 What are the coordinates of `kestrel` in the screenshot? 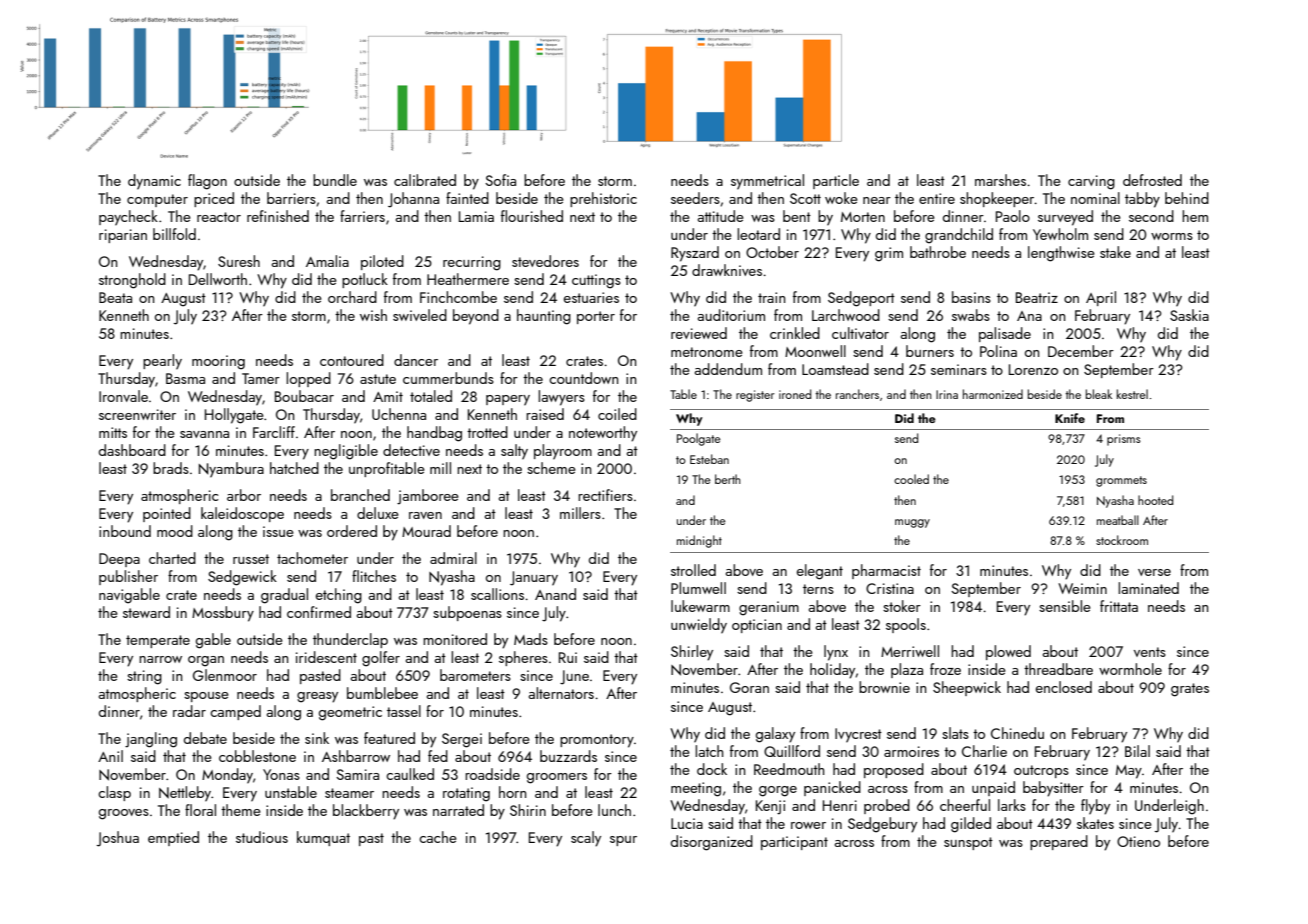 It's located at (1132, 394).
